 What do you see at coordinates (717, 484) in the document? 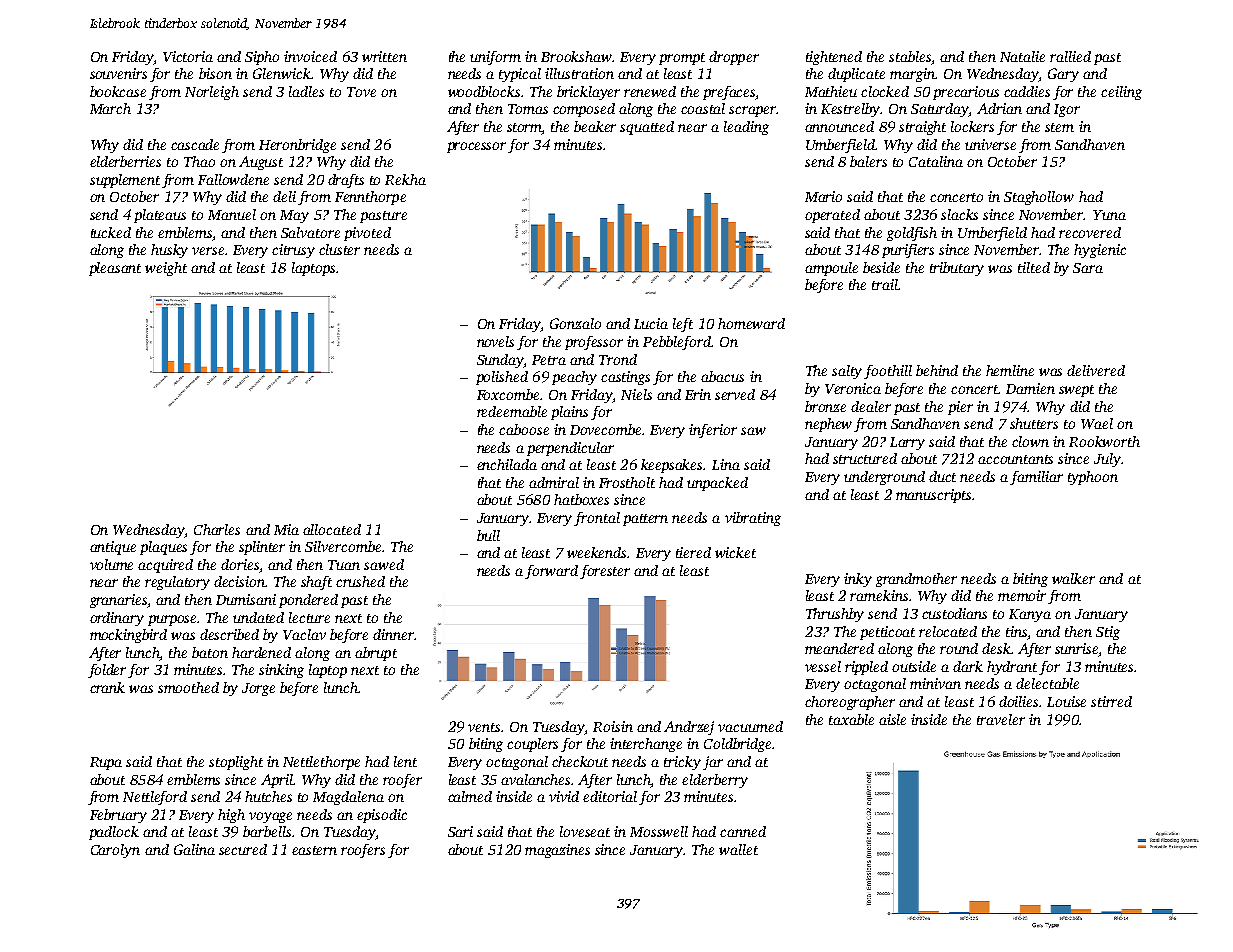
I see `unpacked` at bounding box center [717, 484].
